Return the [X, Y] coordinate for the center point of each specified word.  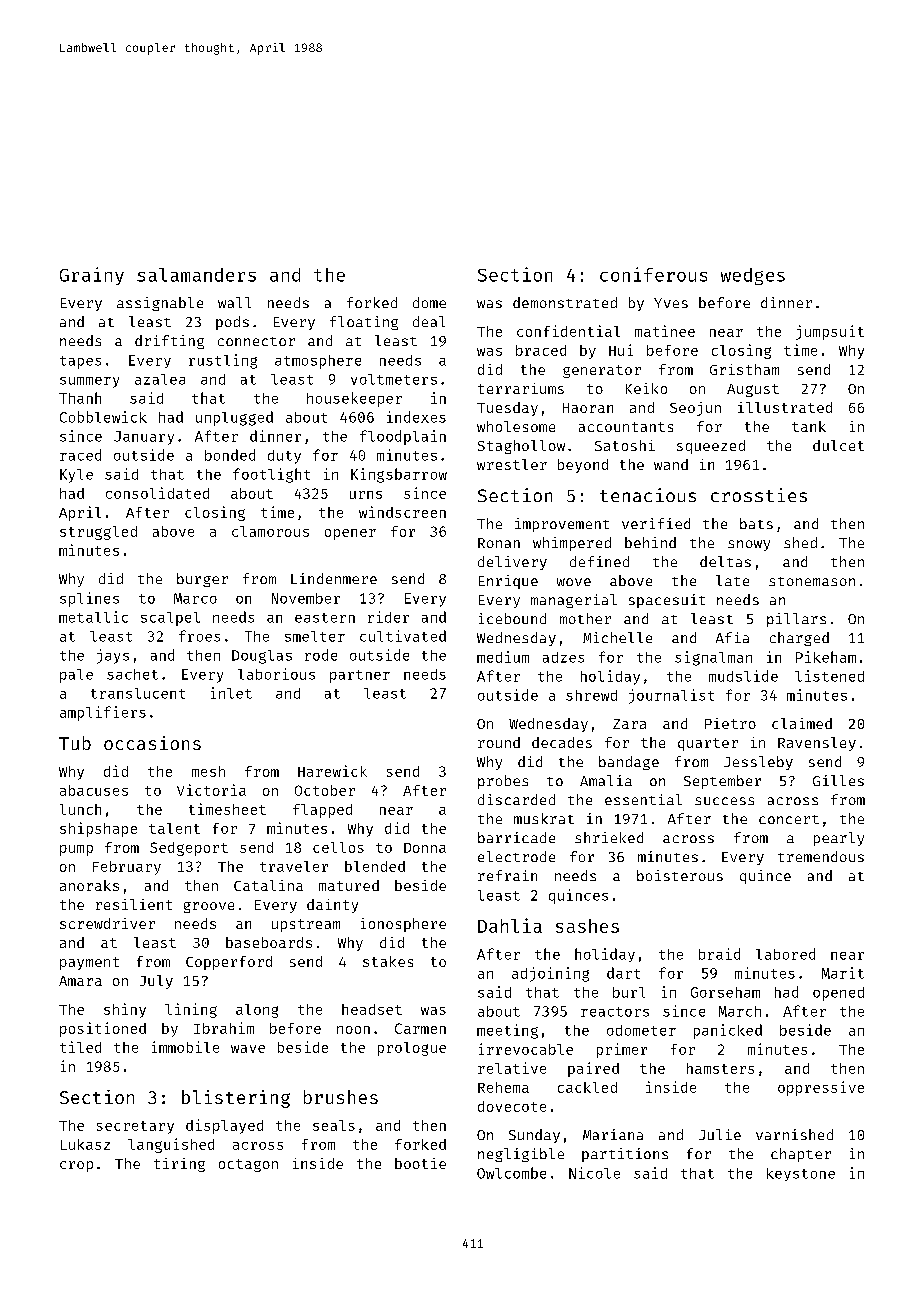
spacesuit [667, 601]
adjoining [550, 974]
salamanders [196, 275]
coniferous [653, 274]
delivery [512, 563]
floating [364, 323]
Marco [195, 598]
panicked [728, 1031]
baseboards [269, 942]
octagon [248, 1165]
